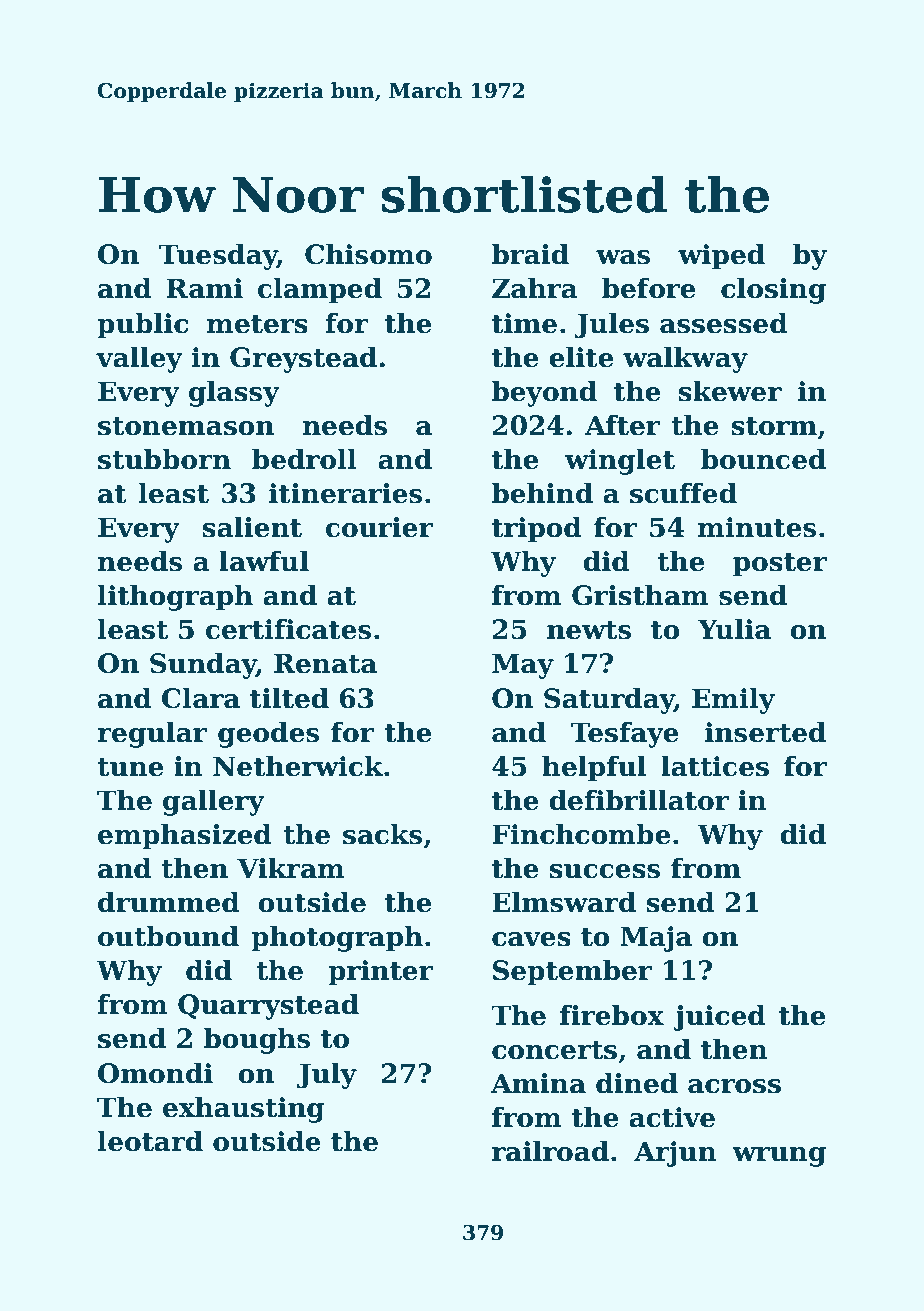 This document has height=1311, width=924. I want to click on bedroll, so click(304, 459).
